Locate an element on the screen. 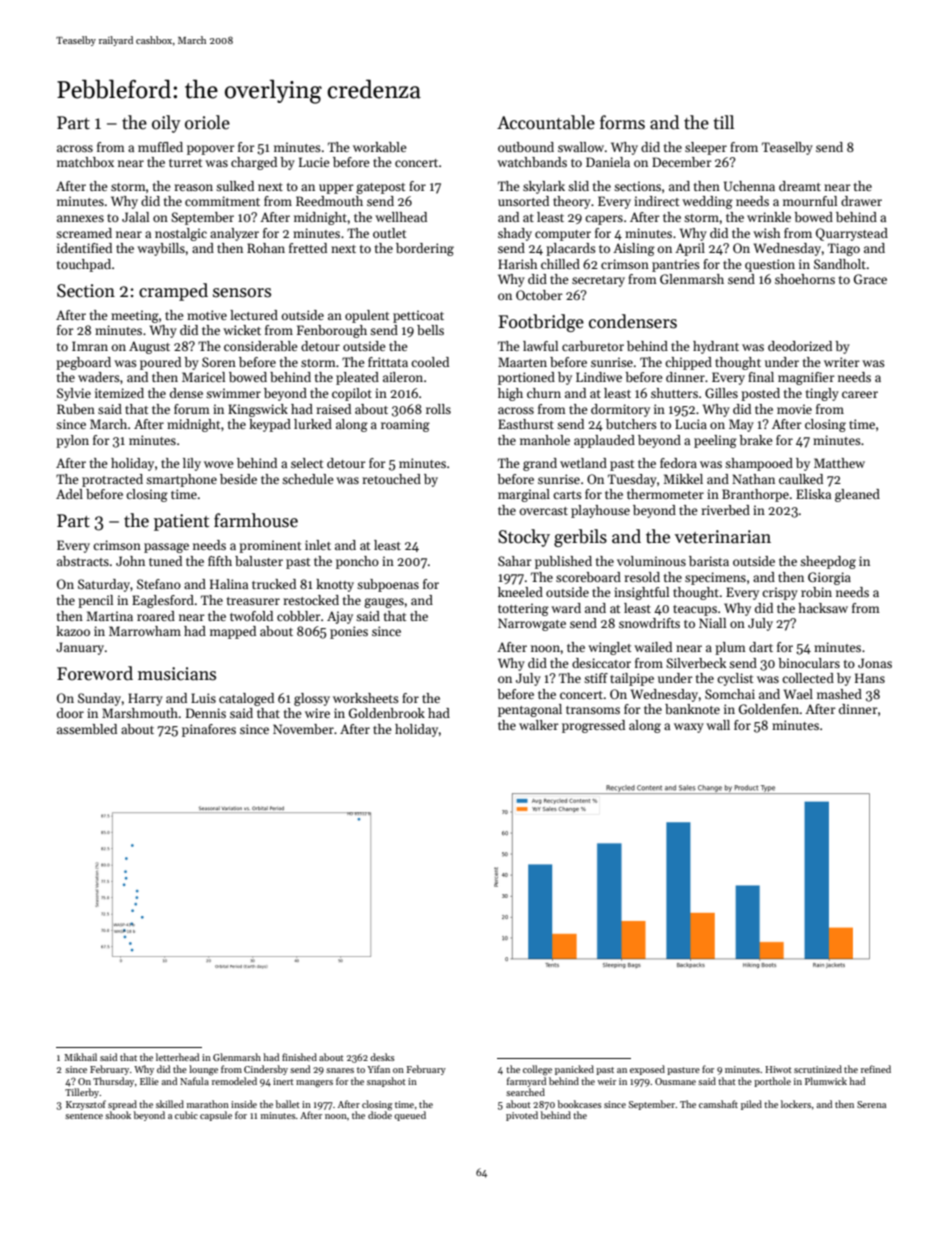 This screenshot has width=952, height=1233. Eaglesford is located at coordinates (163, 601).
